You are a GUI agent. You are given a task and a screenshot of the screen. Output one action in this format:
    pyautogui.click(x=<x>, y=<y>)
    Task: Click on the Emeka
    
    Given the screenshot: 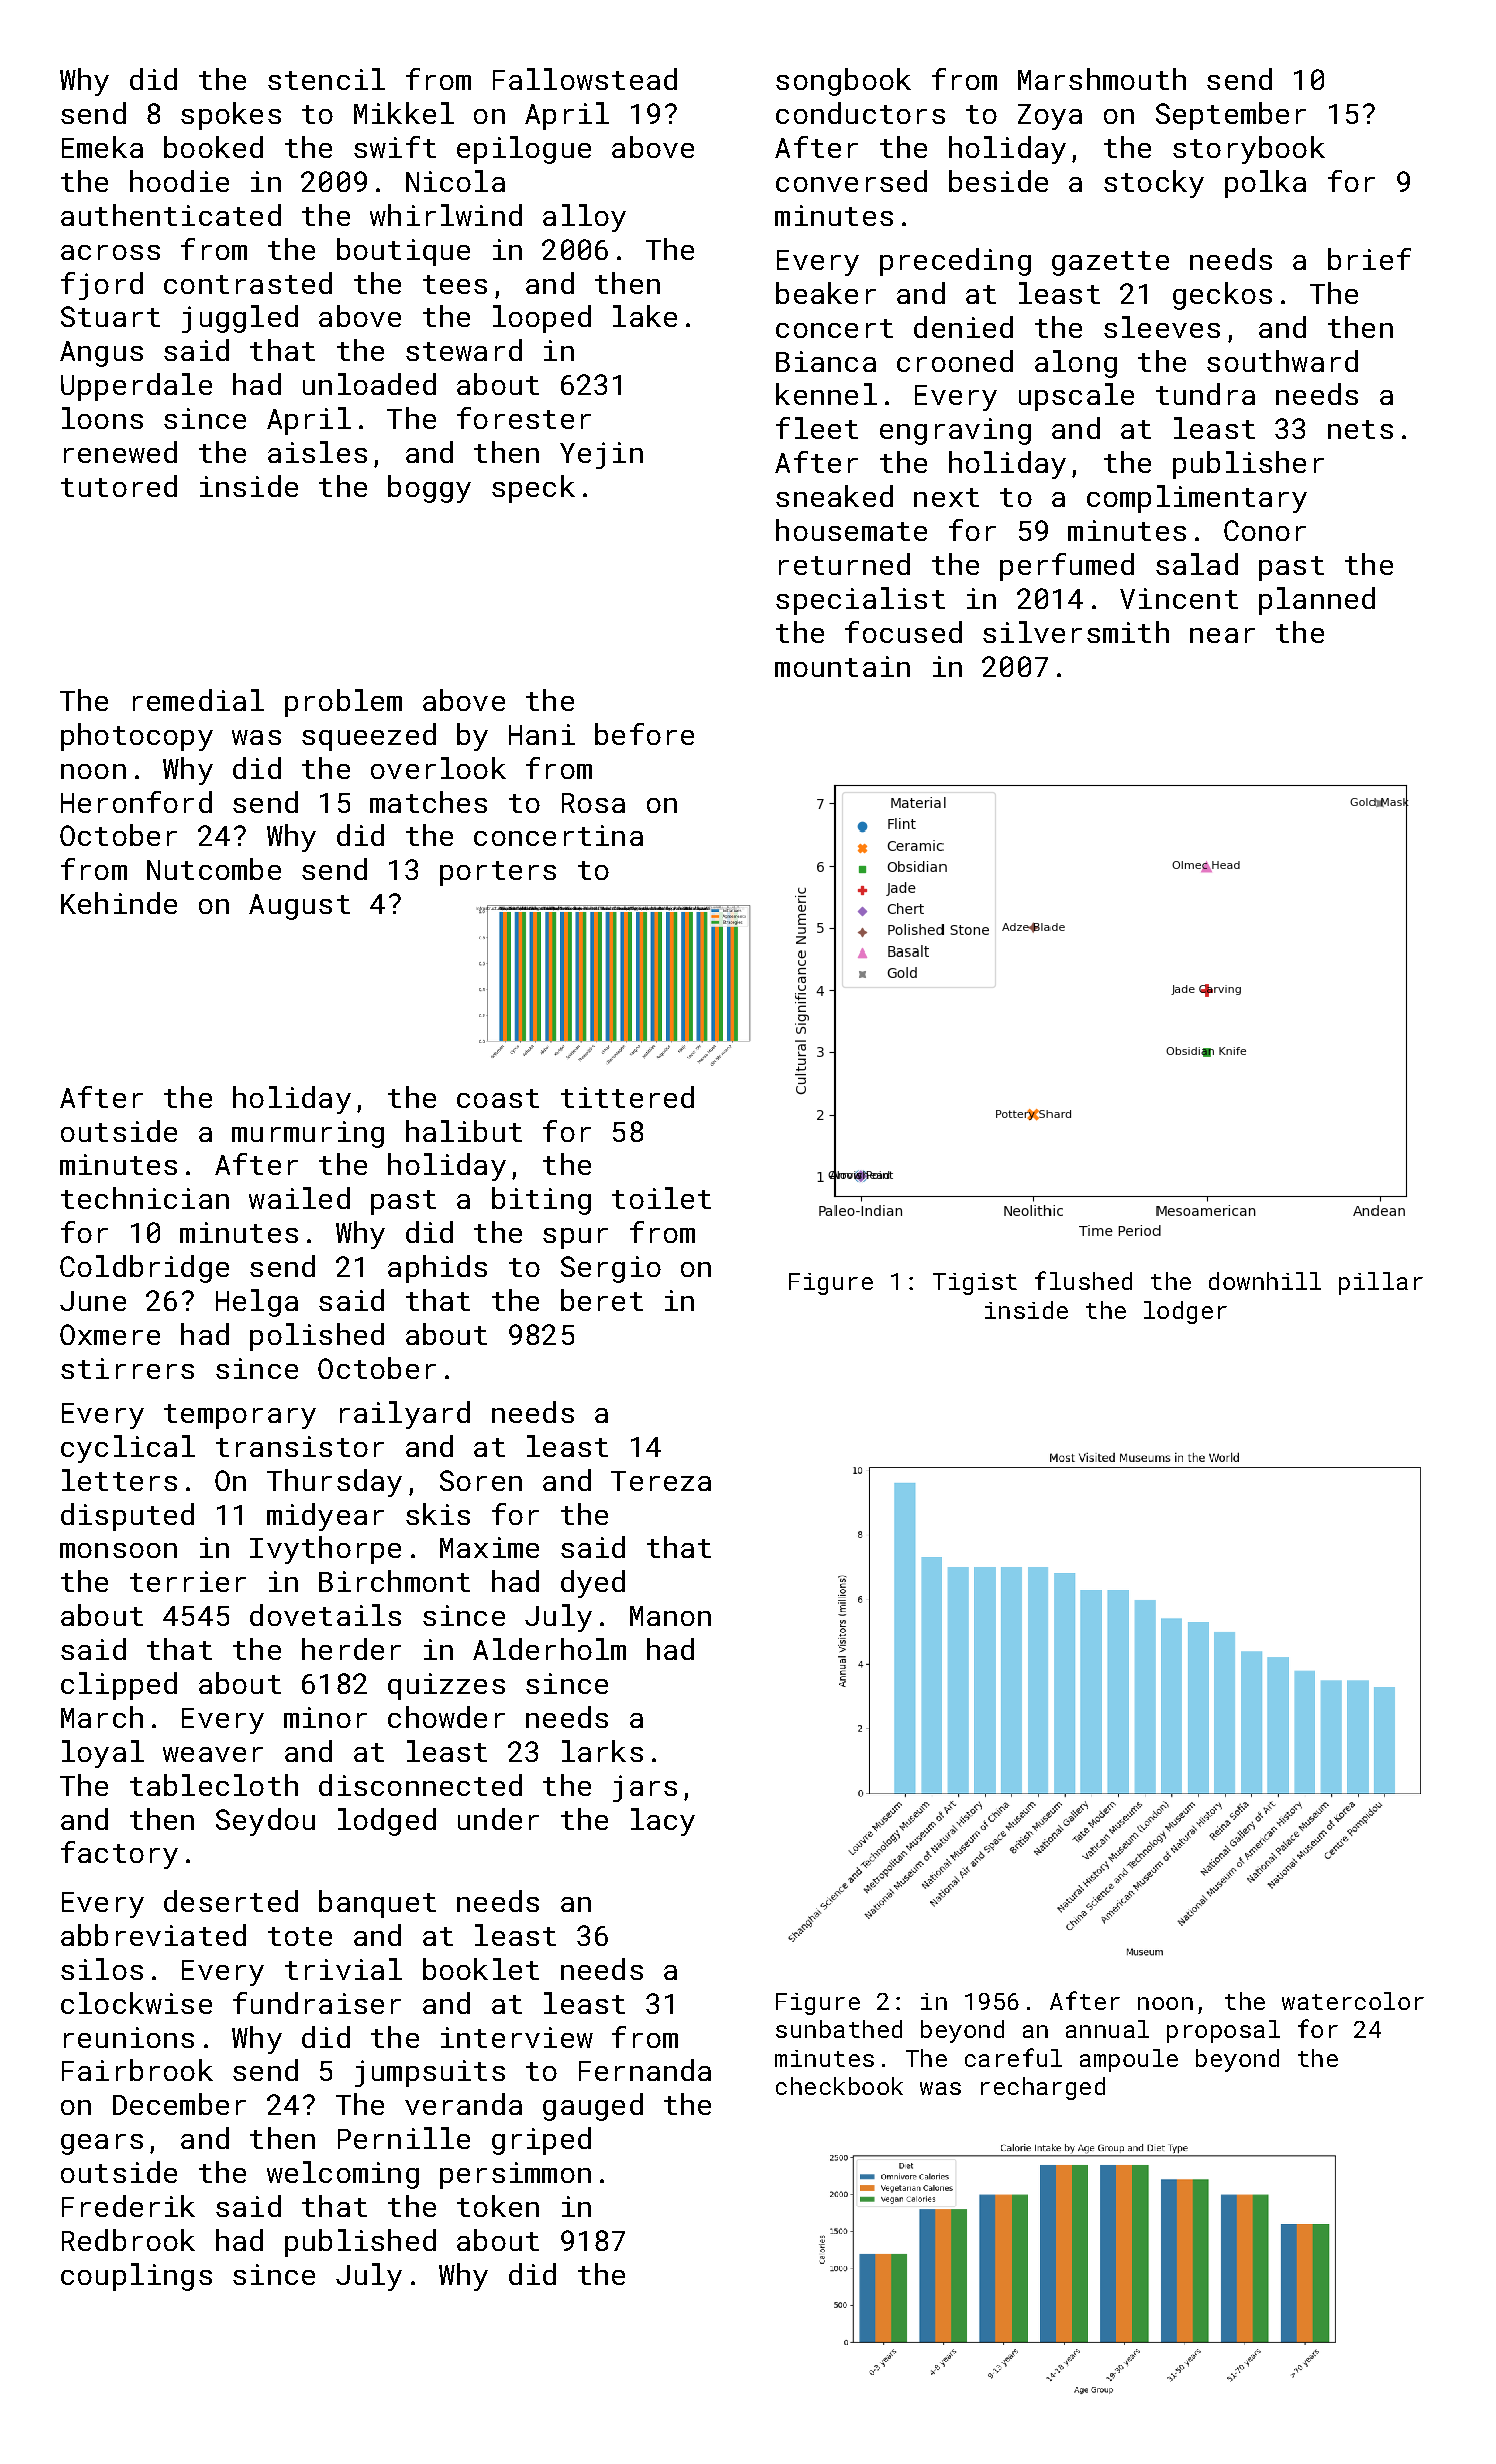 What is the action you would take?
    pyautogui.click(x=102, y=147)
